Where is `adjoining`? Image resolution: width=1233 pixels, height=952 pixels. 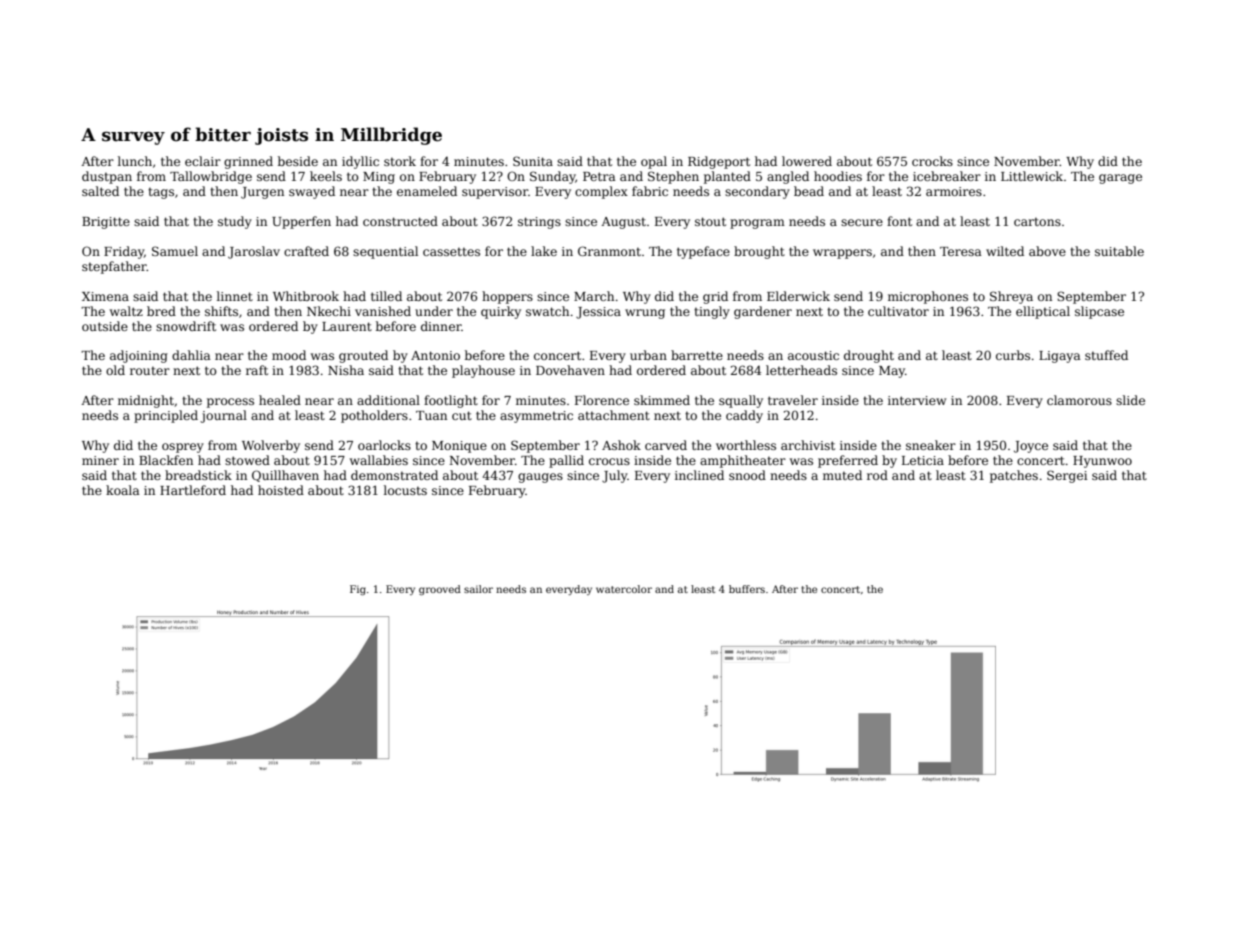
adjoining is located at coordinates (139, 356).
